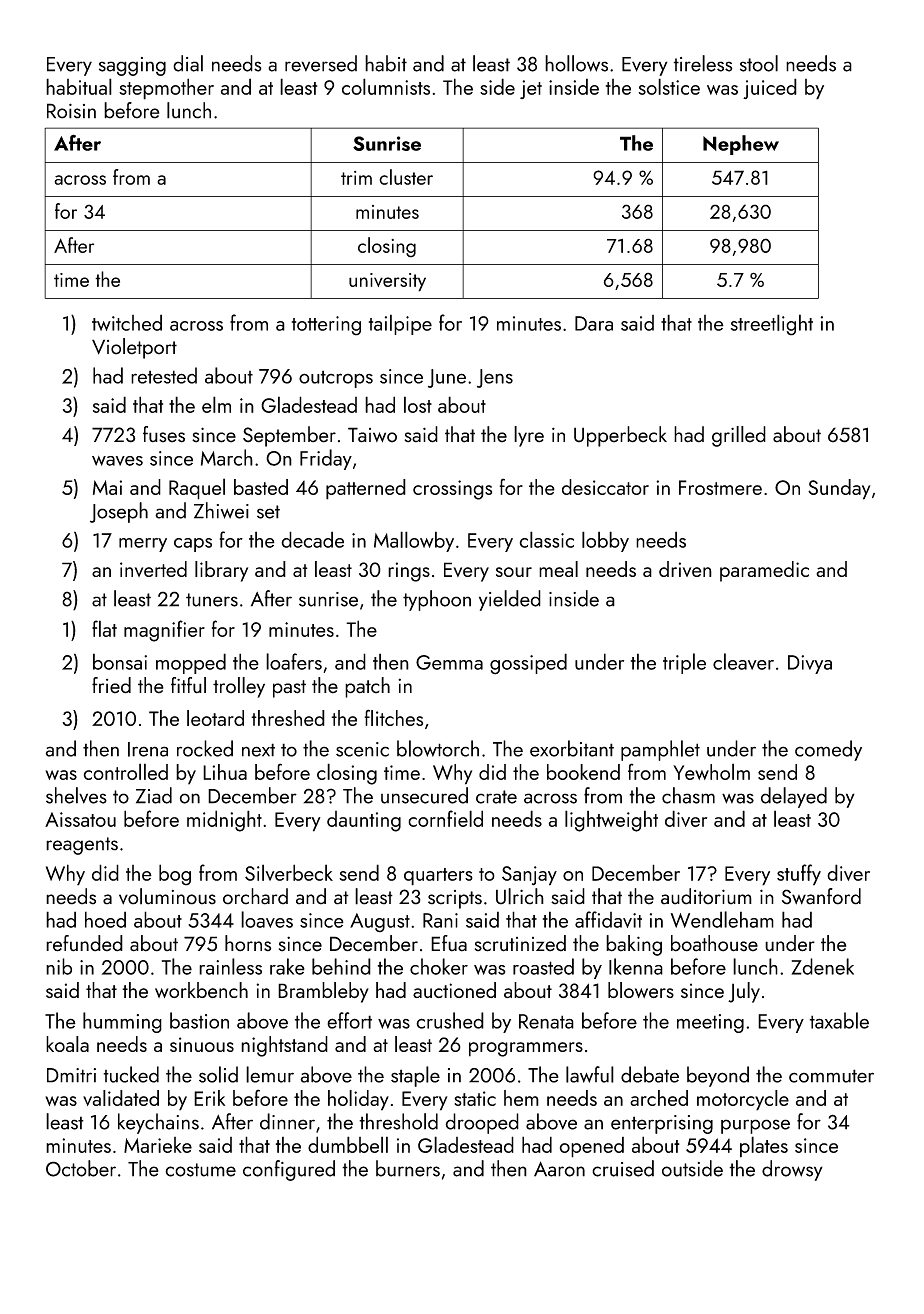 The image size is (924, 1314). Describe the element at coordinates (364, 821) in the page. I see `daunting` at that location.
